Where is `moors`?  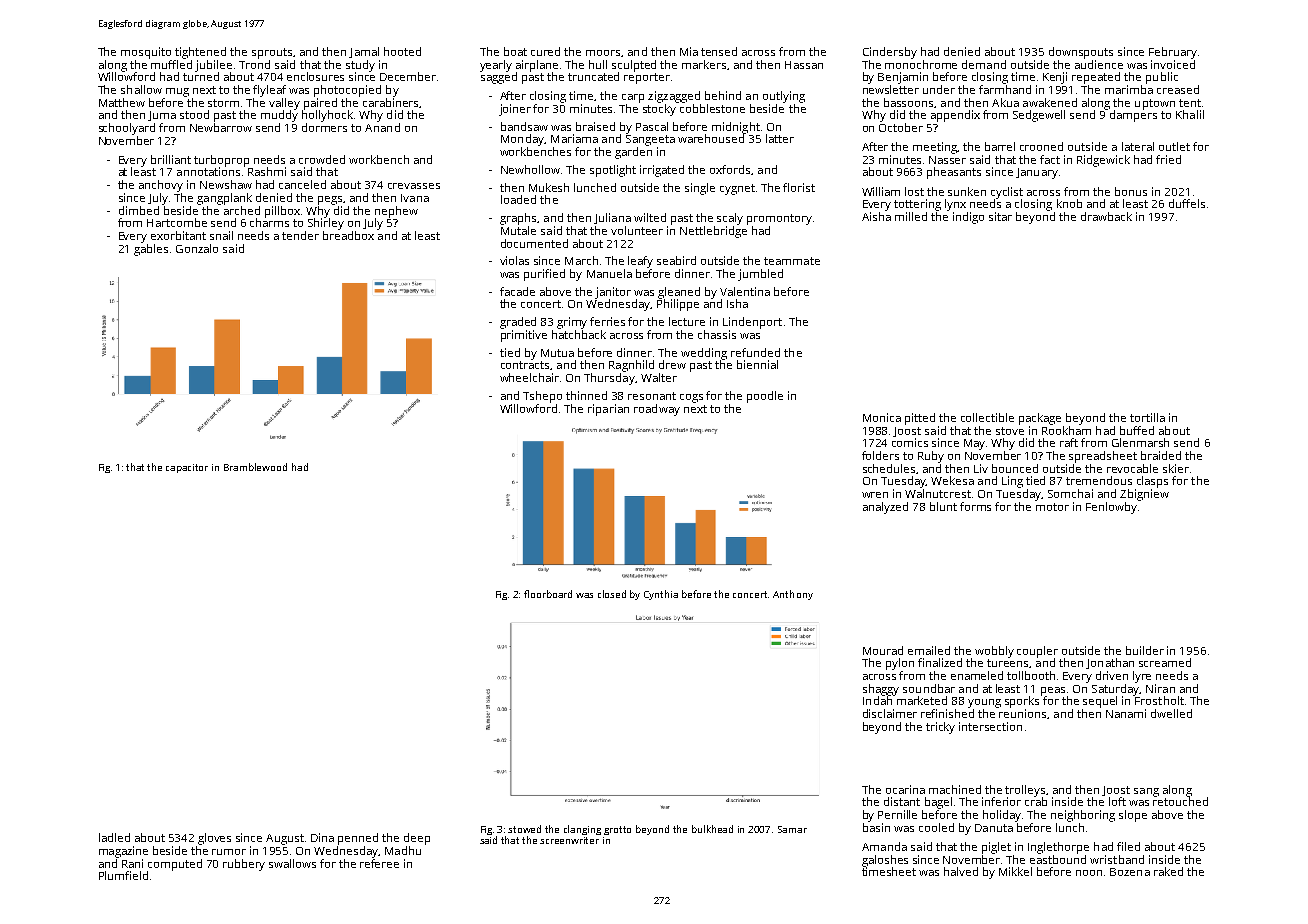 moors is located at coordinates (603, 53).
